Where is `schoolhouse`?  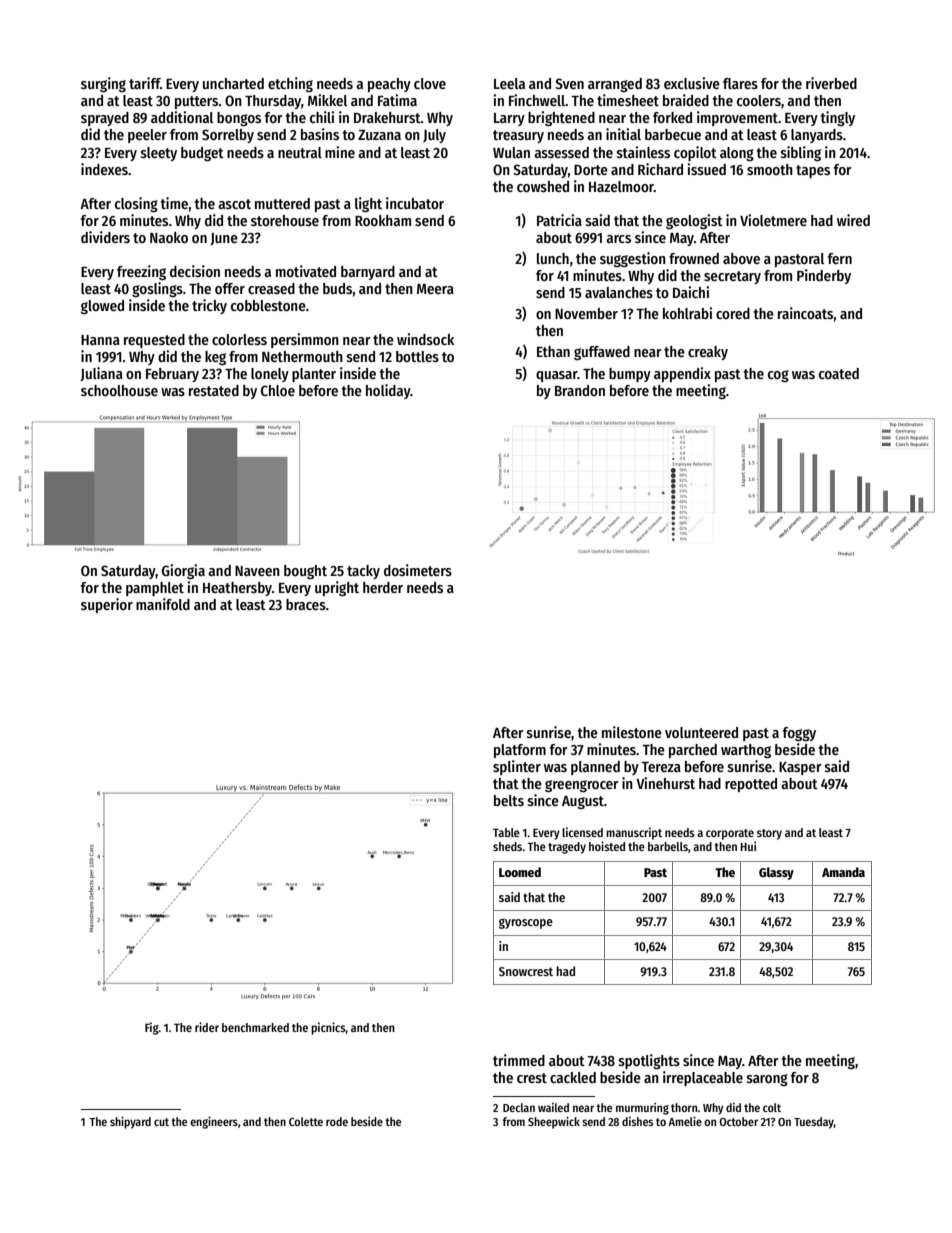 schoolhouse is located at coordinates (119, 390).
